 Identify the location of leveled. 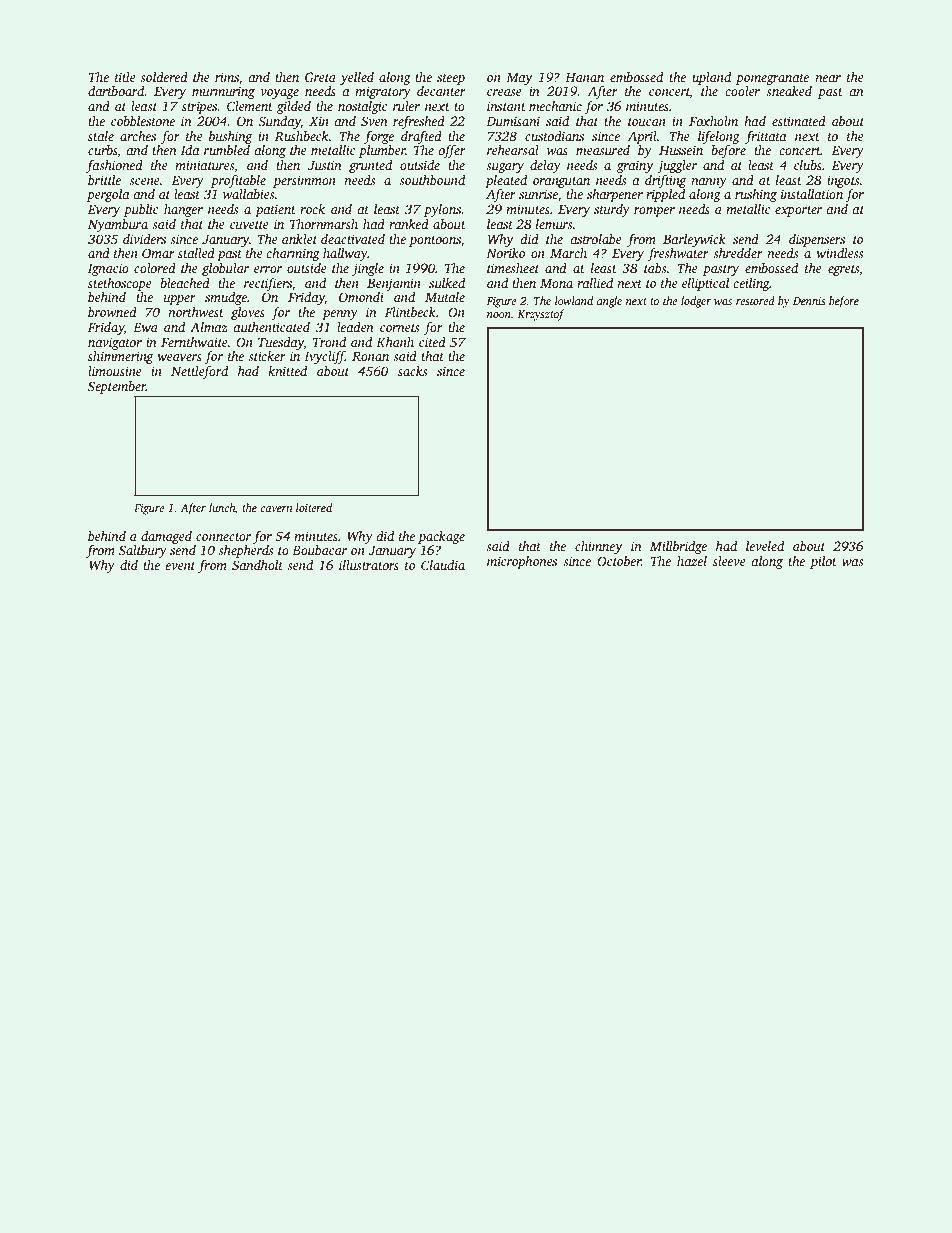
(765, 546).
